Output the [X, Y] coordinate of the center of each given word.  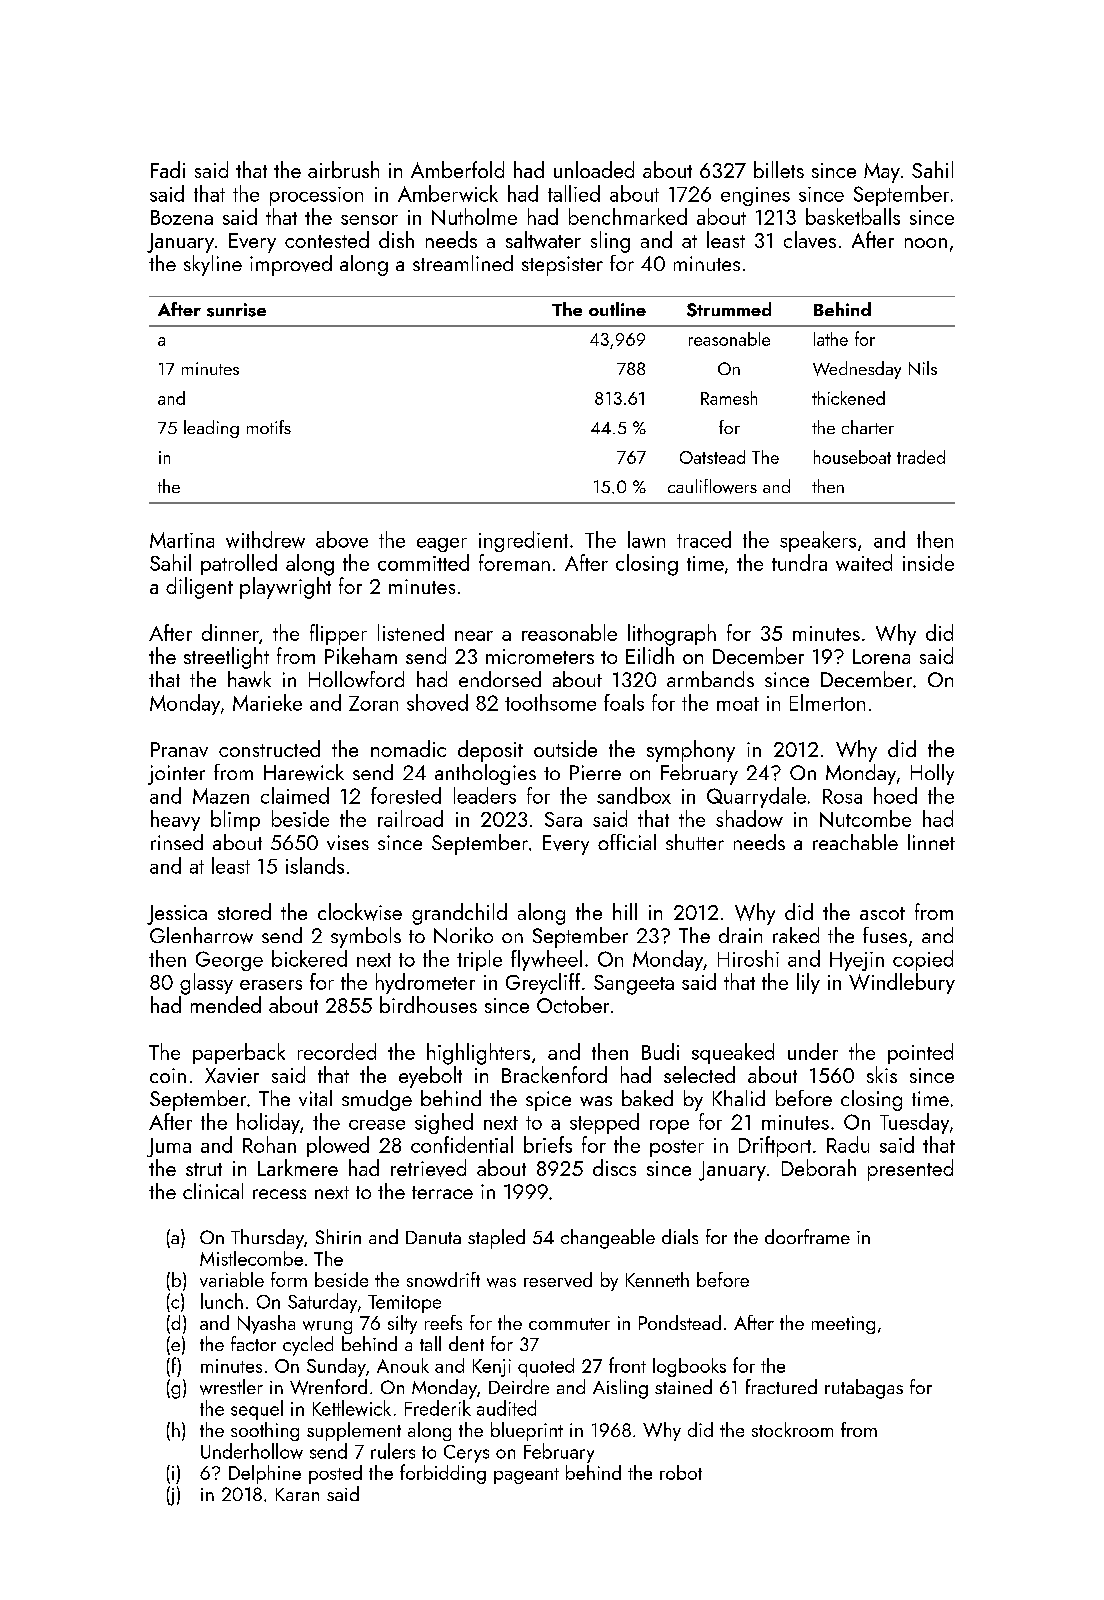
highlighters [478, 1054]
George [229, 961]
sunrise [236, 310]
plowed [338, 1146]
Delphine [265, 1474]
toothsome [550, 702]
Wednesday [857, 370]
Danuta [433, 1237]
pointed [920, 1053]
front [627, 1365]
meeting [843, 1325]
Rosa [842, 796]
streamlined [463, 263]
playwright [285, 588]
